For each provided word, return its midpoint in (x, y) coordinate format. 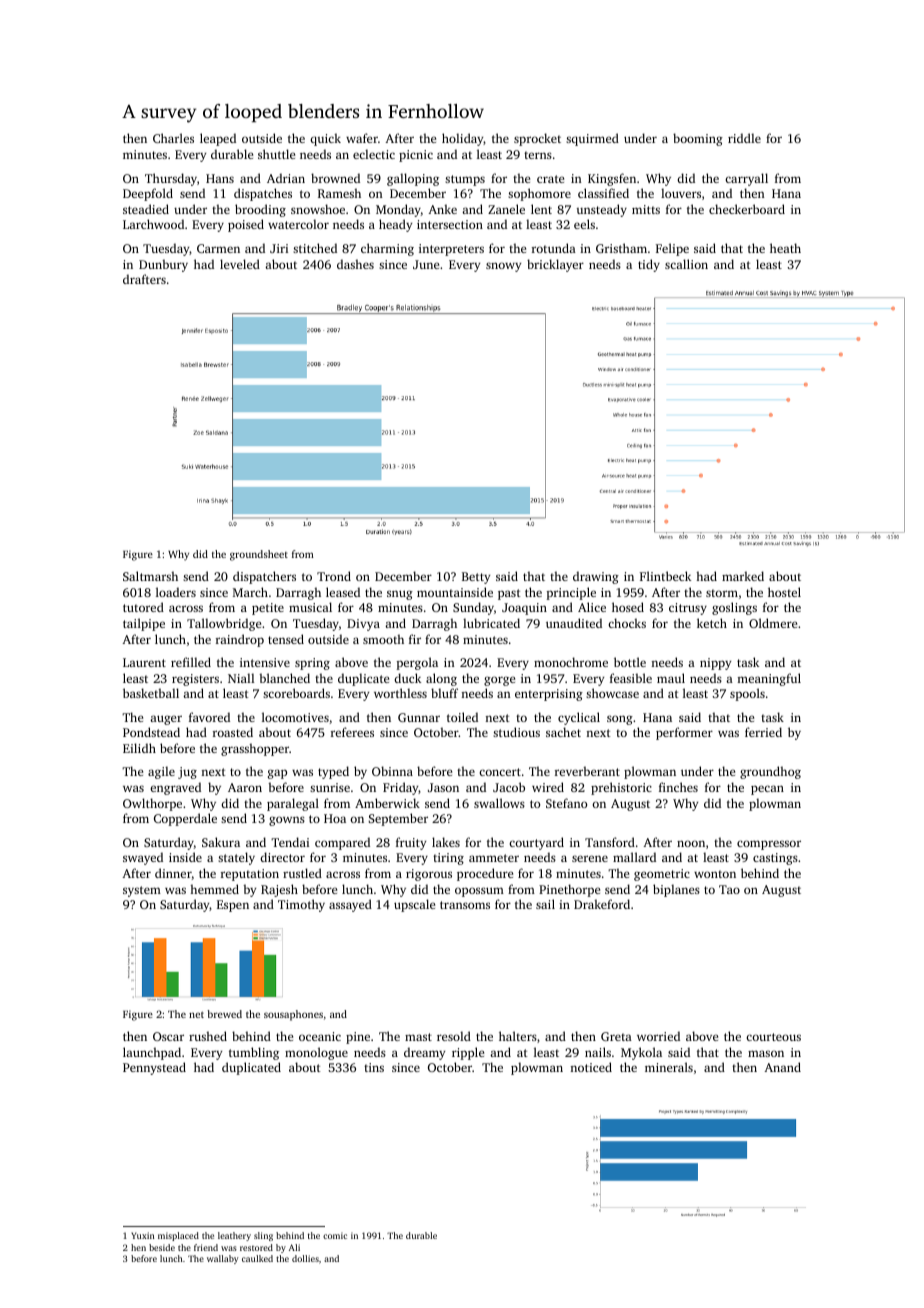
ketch (712, 623)
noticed (591, 1067)
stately (236, 858)
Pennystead (154, 1068)
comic (335, 1235)
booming (698, 139)
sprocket (537, 139)
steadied (146, 209)
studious (516, 732)
